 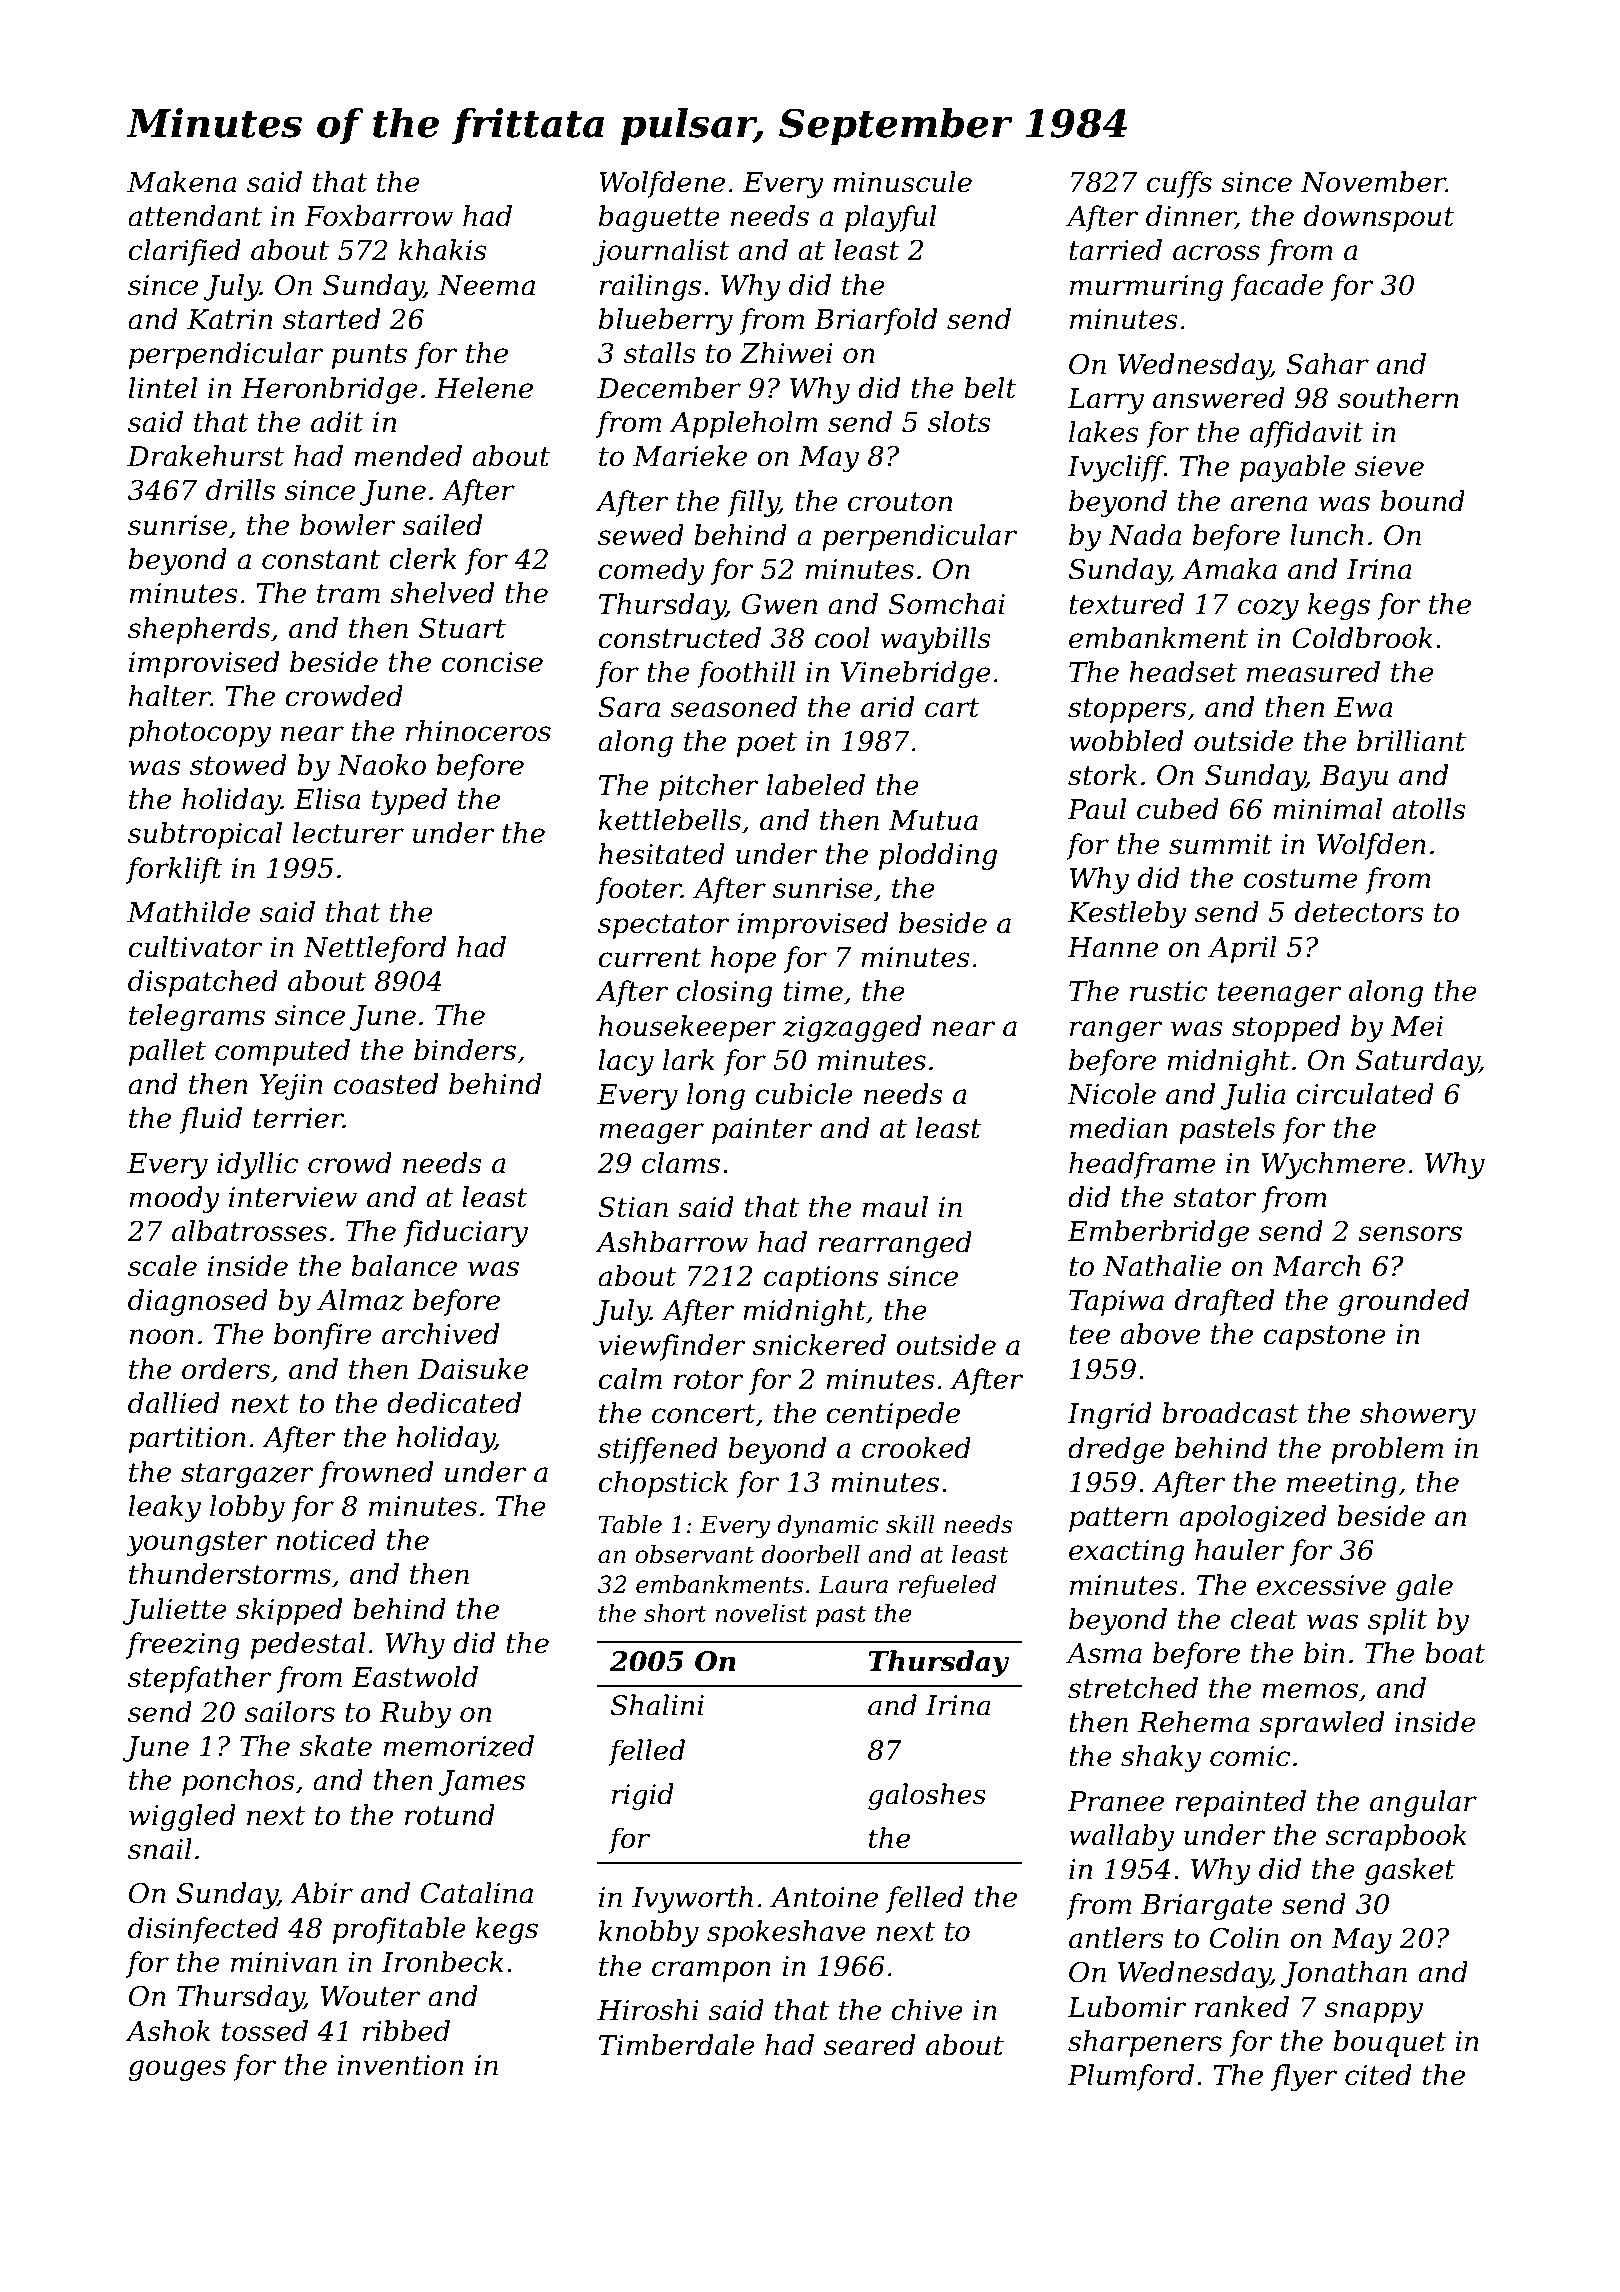 What do you see at coordinates (335, 1746) in the screenshot?
I see `skate` at bounding box center [335, 1746].
